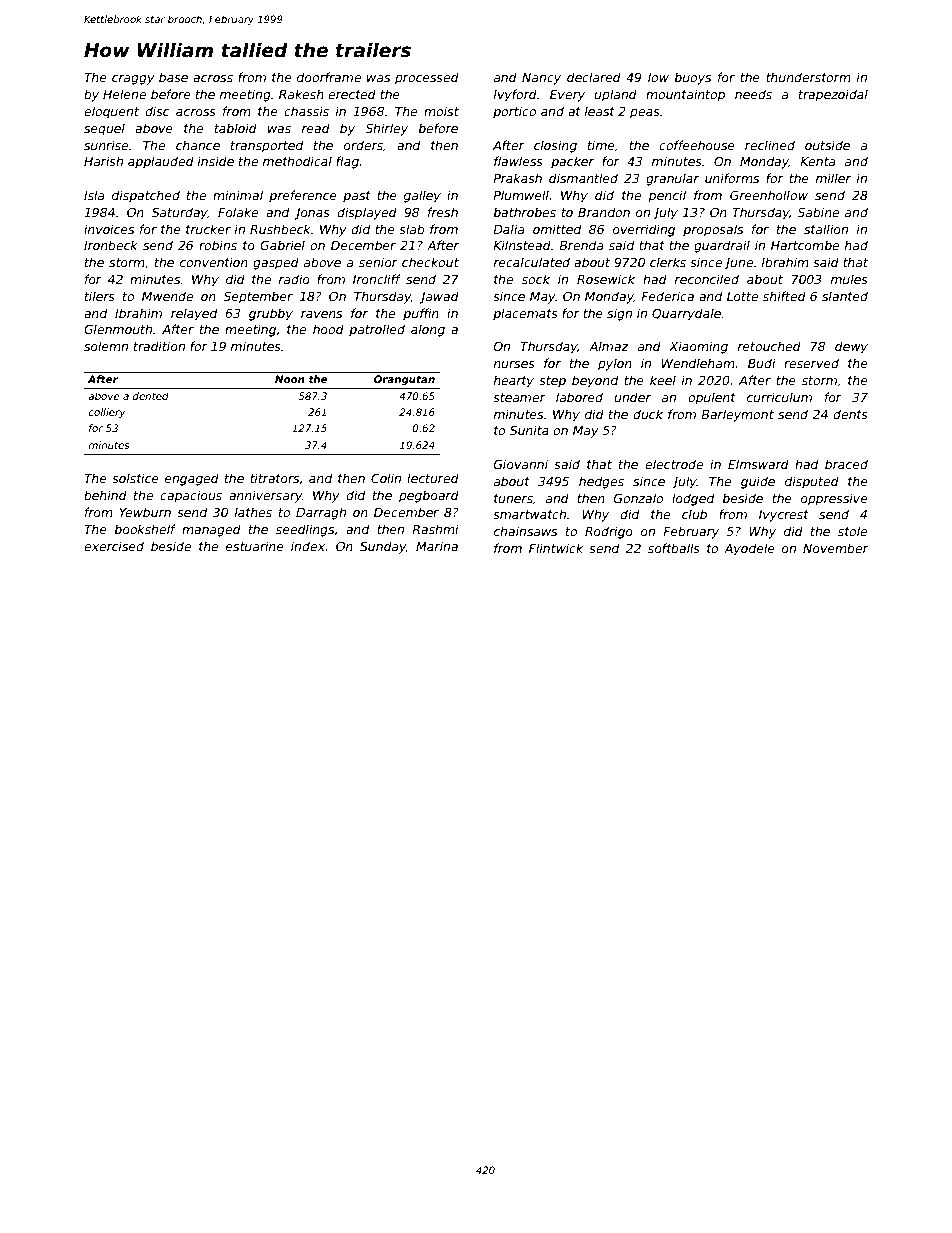  I want to click on coffeehouse, so click(697, 145).
